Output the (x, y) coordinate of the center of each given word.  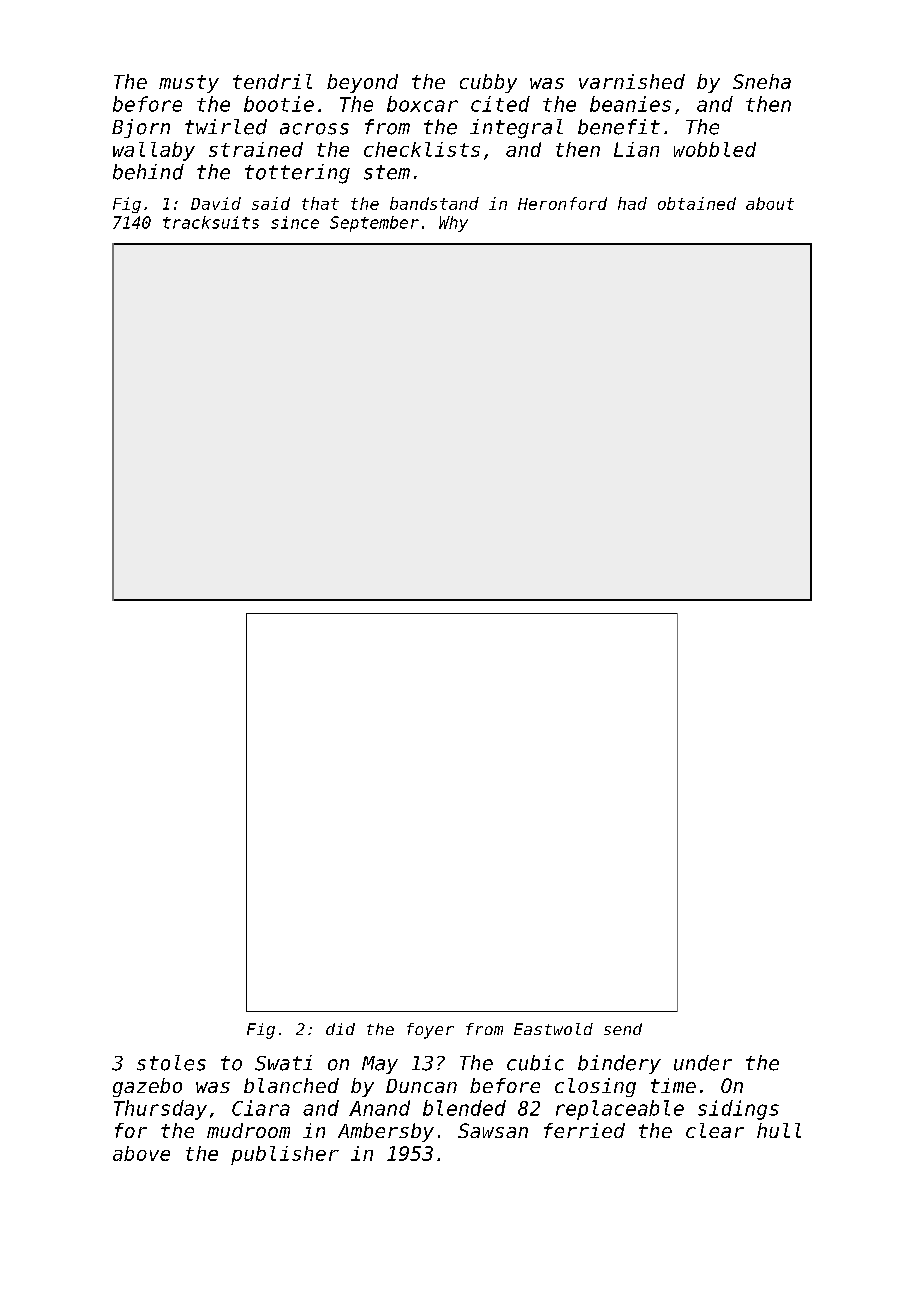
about (770, 203)
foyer (430, 1031)
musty (189, 84)
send (623, 1029)
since (295, 222)
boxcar (422, 104)
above (141, 1153)
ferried (584, 1130)
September (374, 224)
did (340, 1029)
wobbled (715, 149)
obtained (697, 203)
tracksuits (211, 222)
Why (453, 224)
